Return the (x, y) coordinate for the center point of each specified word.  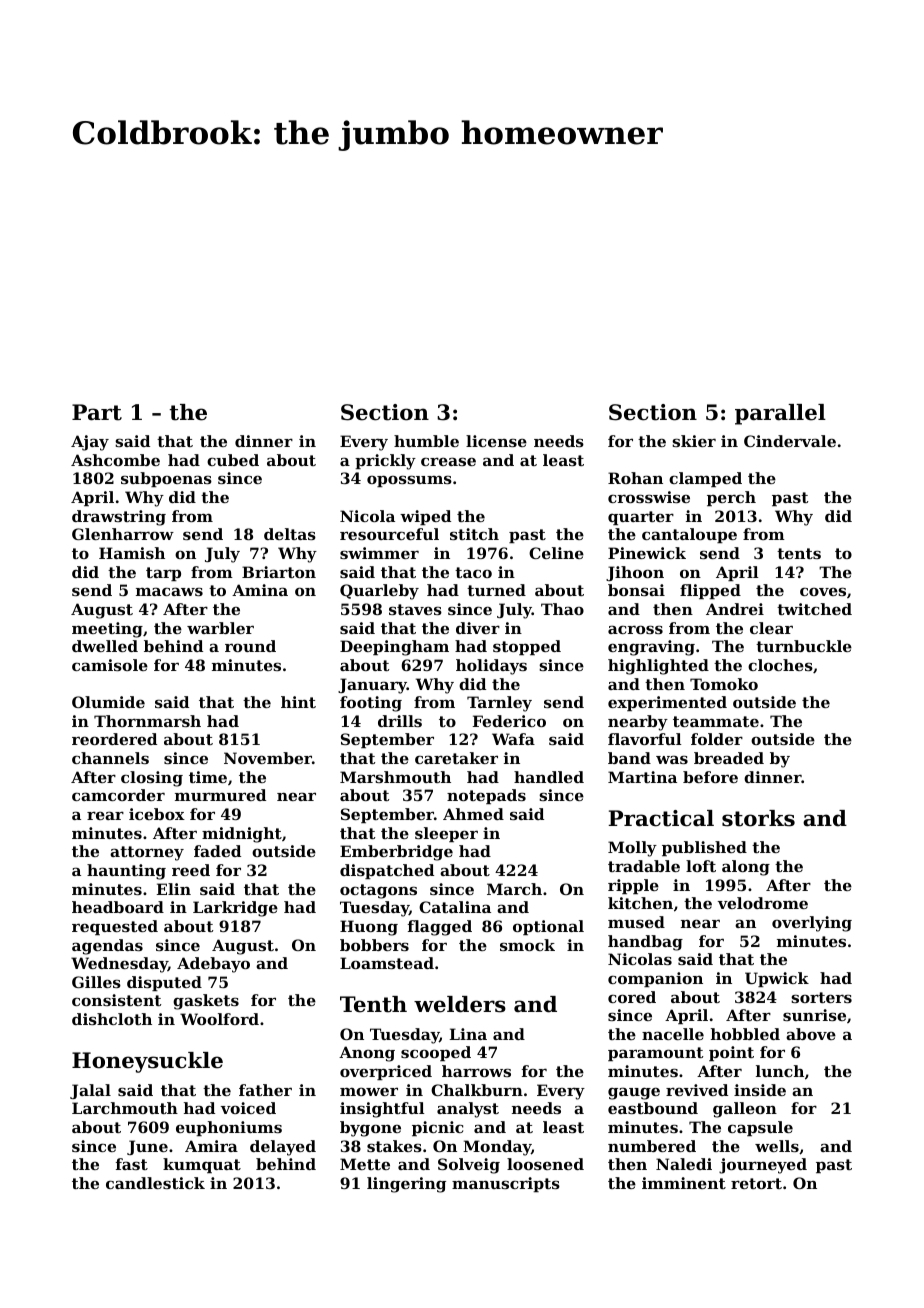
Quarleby (379, 592)
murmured (220, 795)
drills (400, 721)
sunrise (814, 1015)
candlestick (155, 1183)
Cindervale (790, 441)
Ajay (90, 443)
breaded (729, 758)
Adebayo (213, 965)
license (496, 441)
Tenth (373, 1004)
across (635, 629)
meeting (107, 630)
